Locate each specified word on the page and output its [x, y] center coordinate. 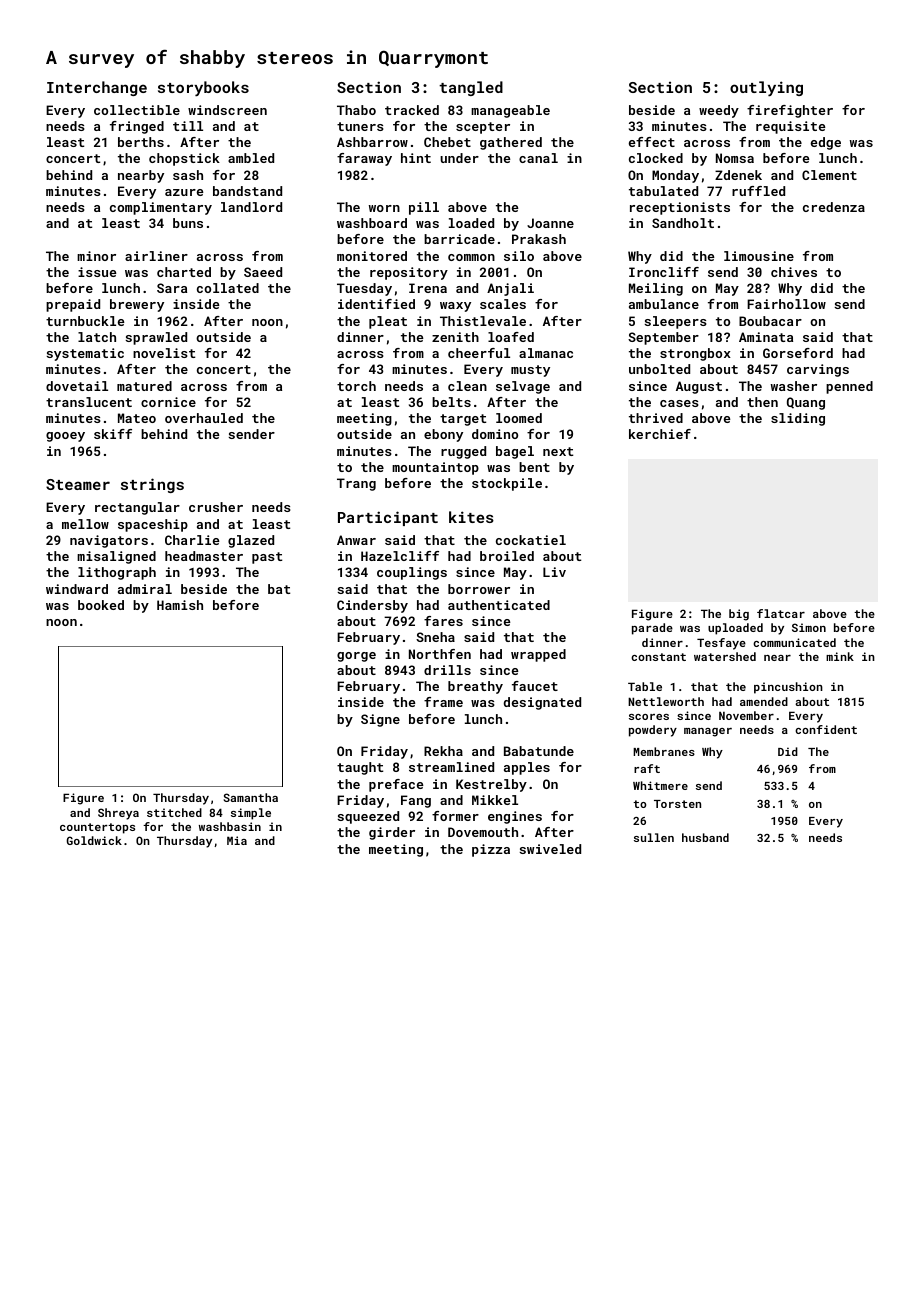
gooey [65, 437]
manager [708, 732]
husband [705, 837]
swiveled [550, 849]
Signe [380, 720]
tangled [471, 88]
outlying [766, 89]
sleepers [676, 322]
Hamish [180, 605]
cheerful [479, 353]
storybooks [203, 89]
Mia [237, 840]
